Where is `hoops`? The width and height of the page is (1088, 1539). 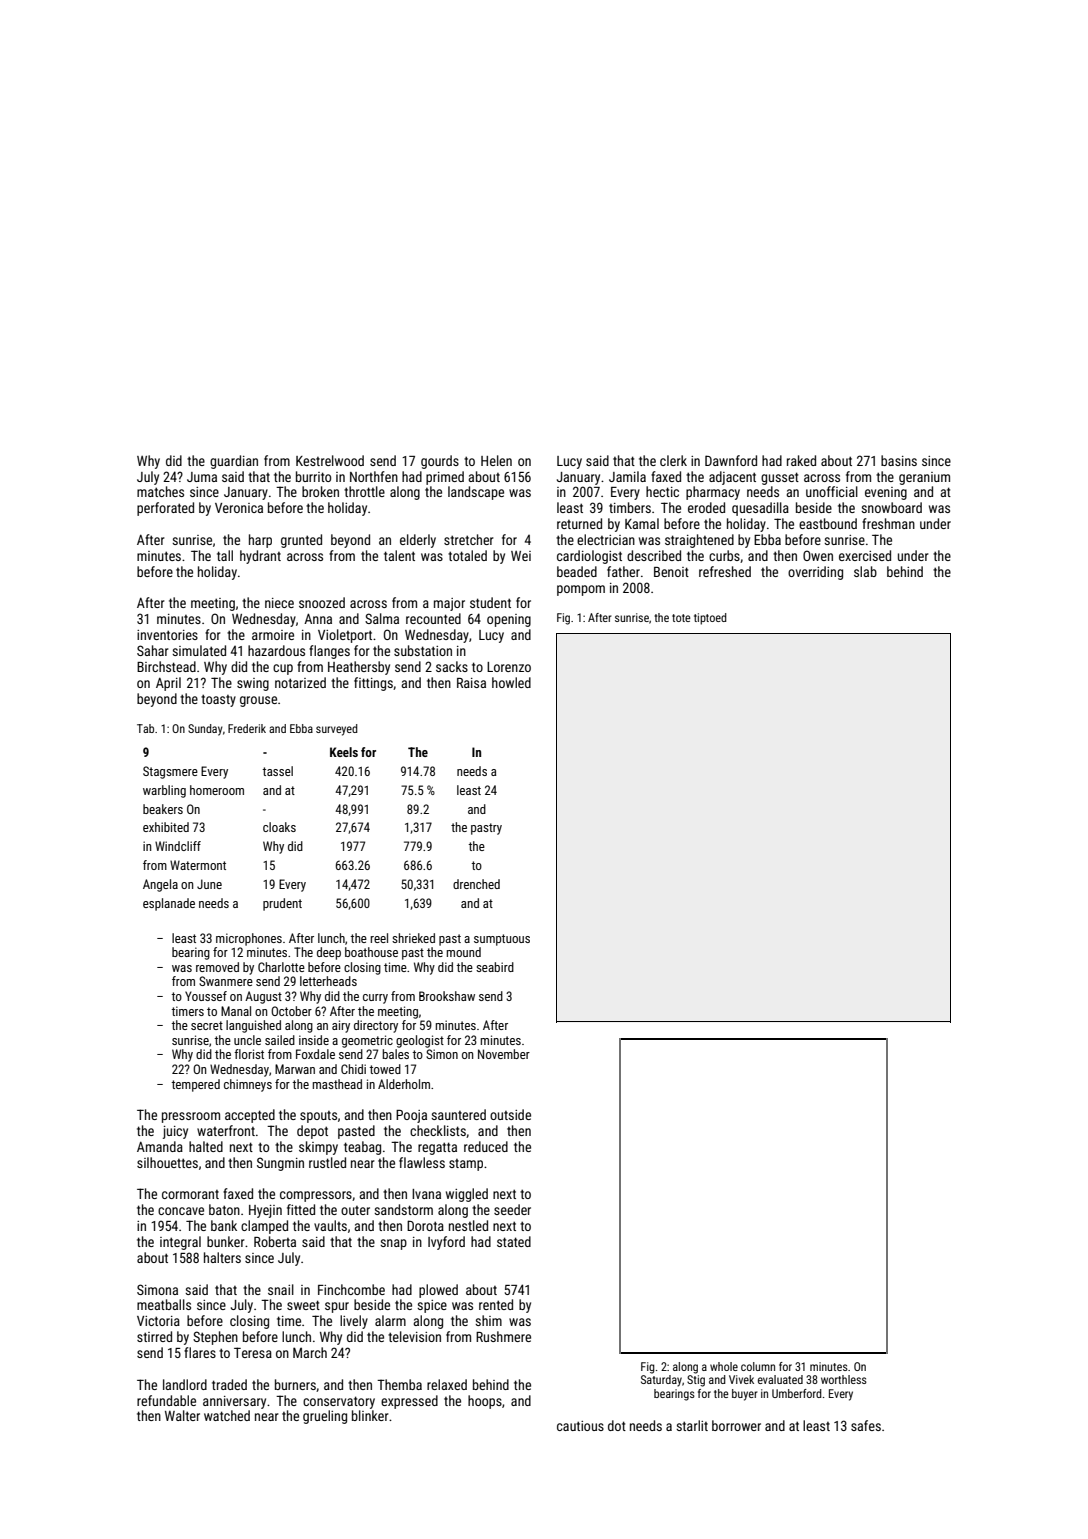
hoops is located at coordinates (485, 1402).
